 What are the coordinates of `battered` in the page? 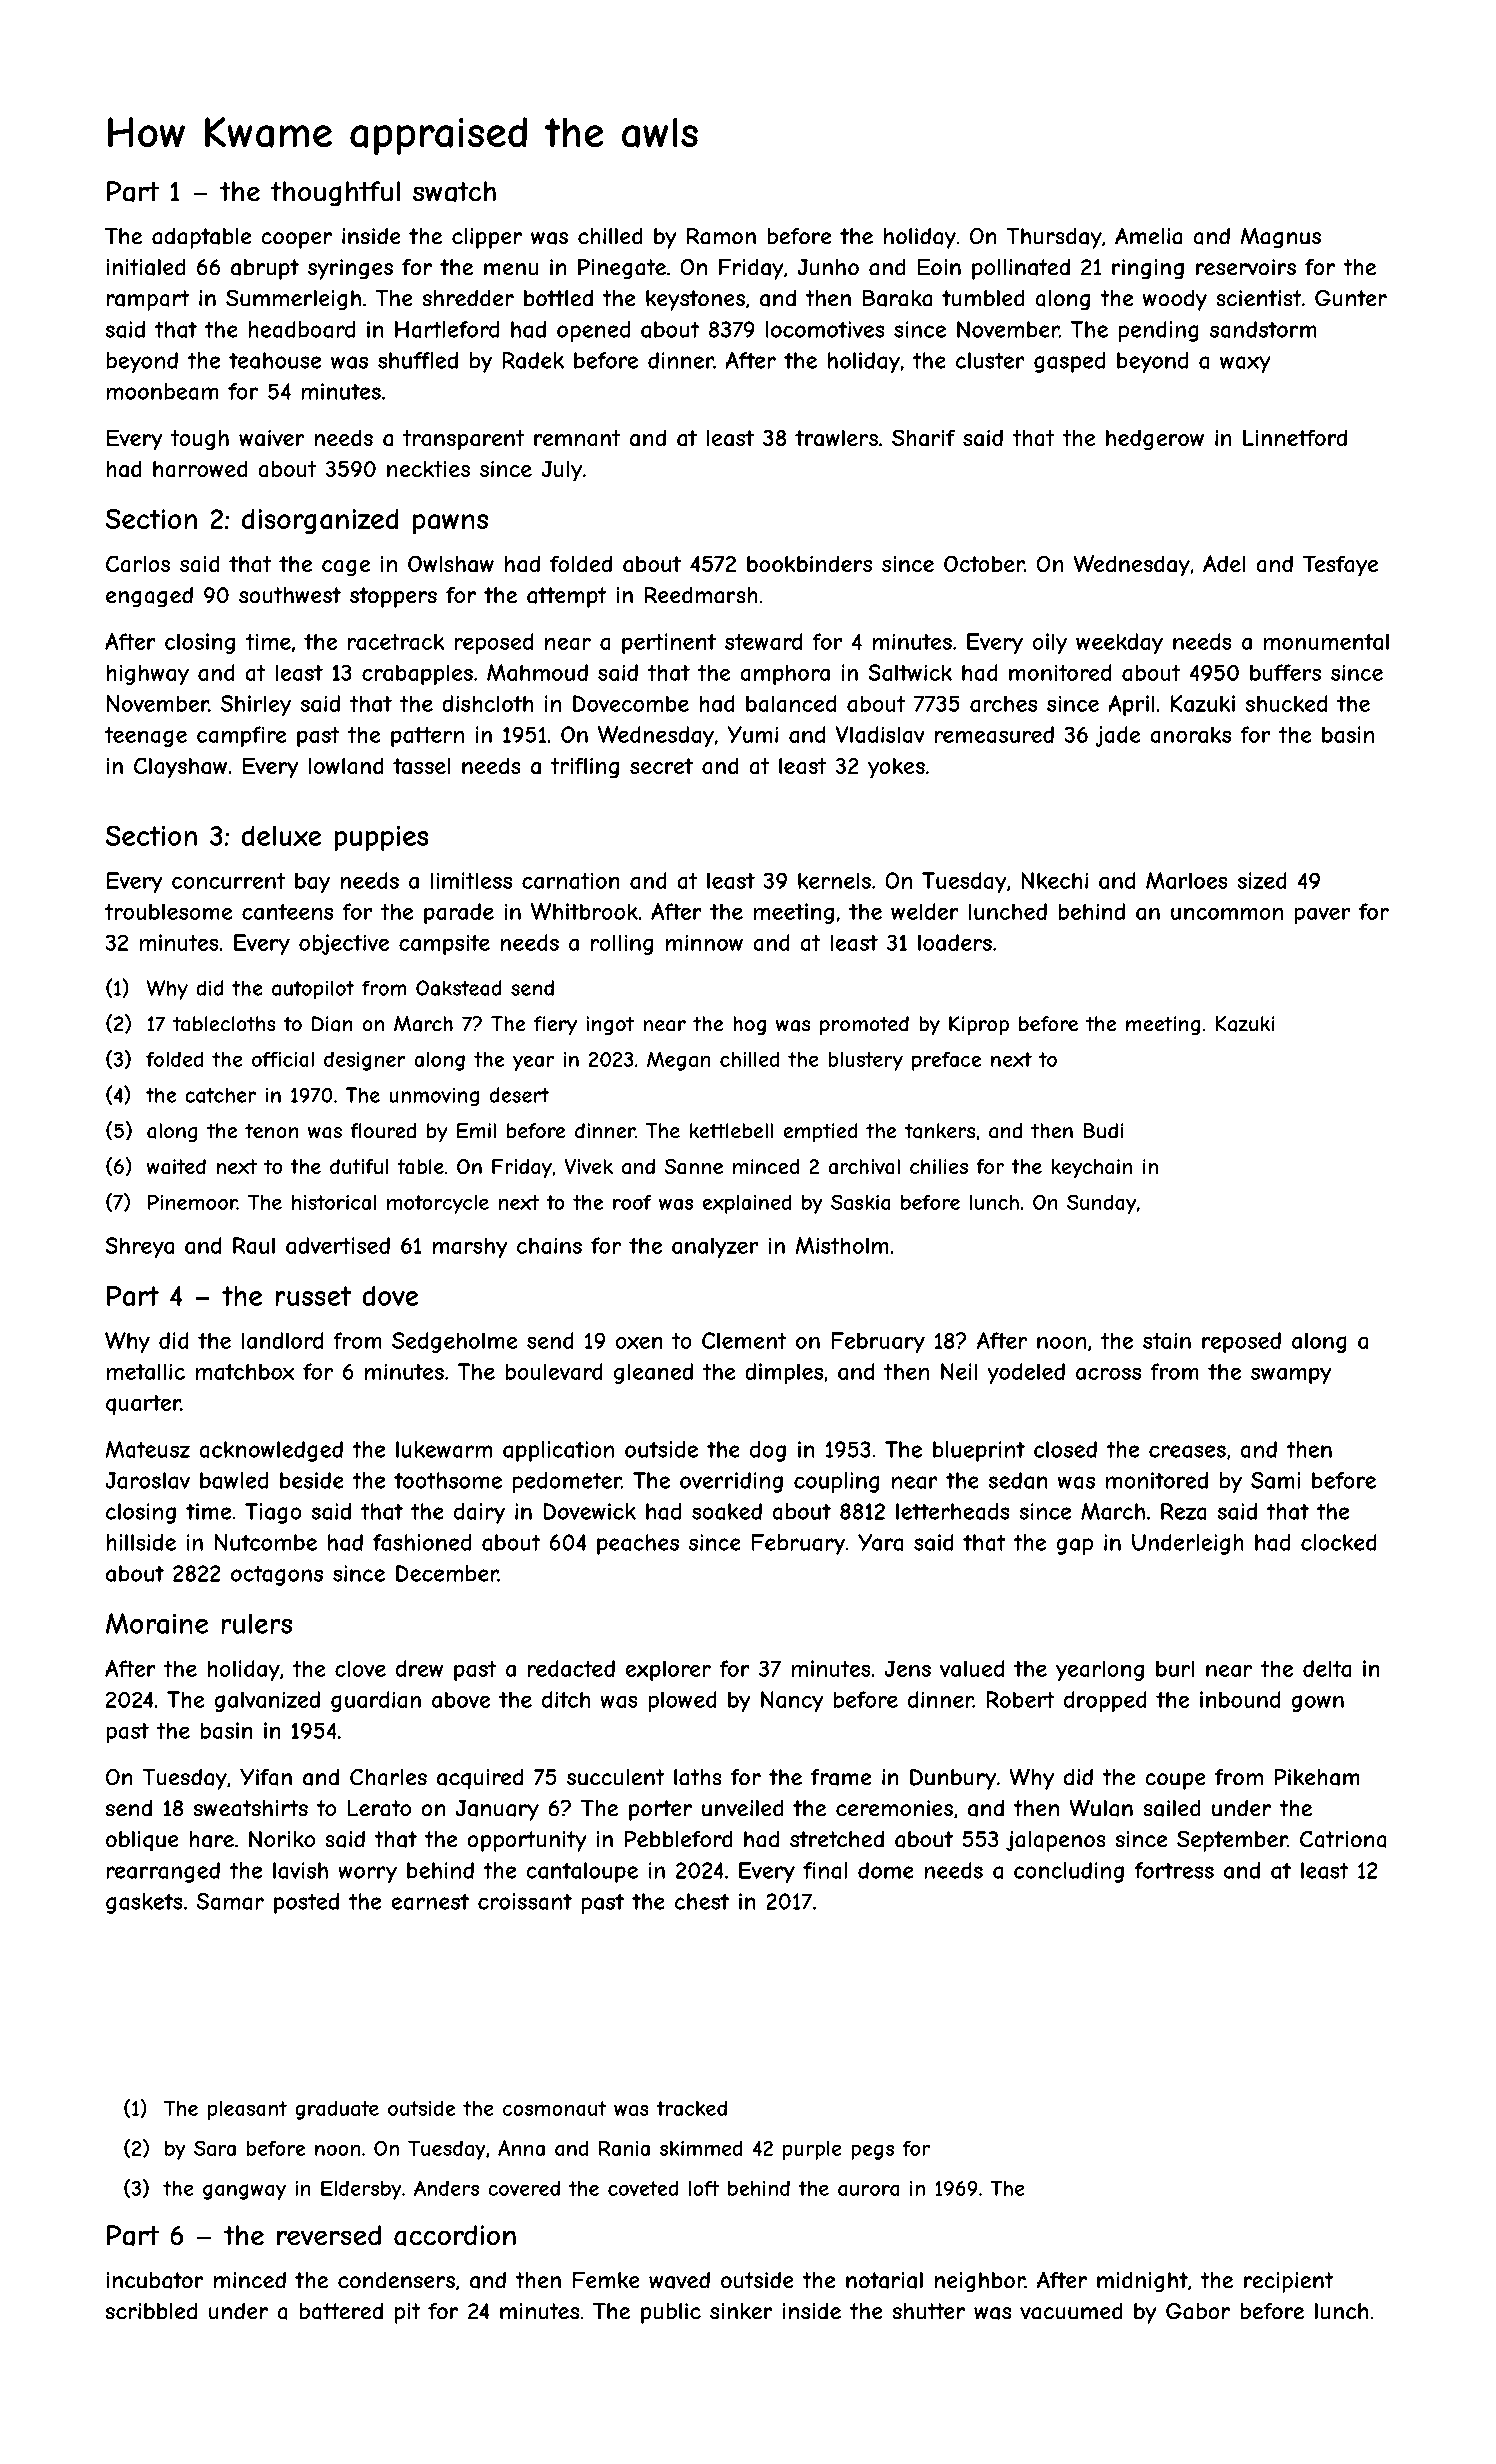 It's located at (341, 2311).
